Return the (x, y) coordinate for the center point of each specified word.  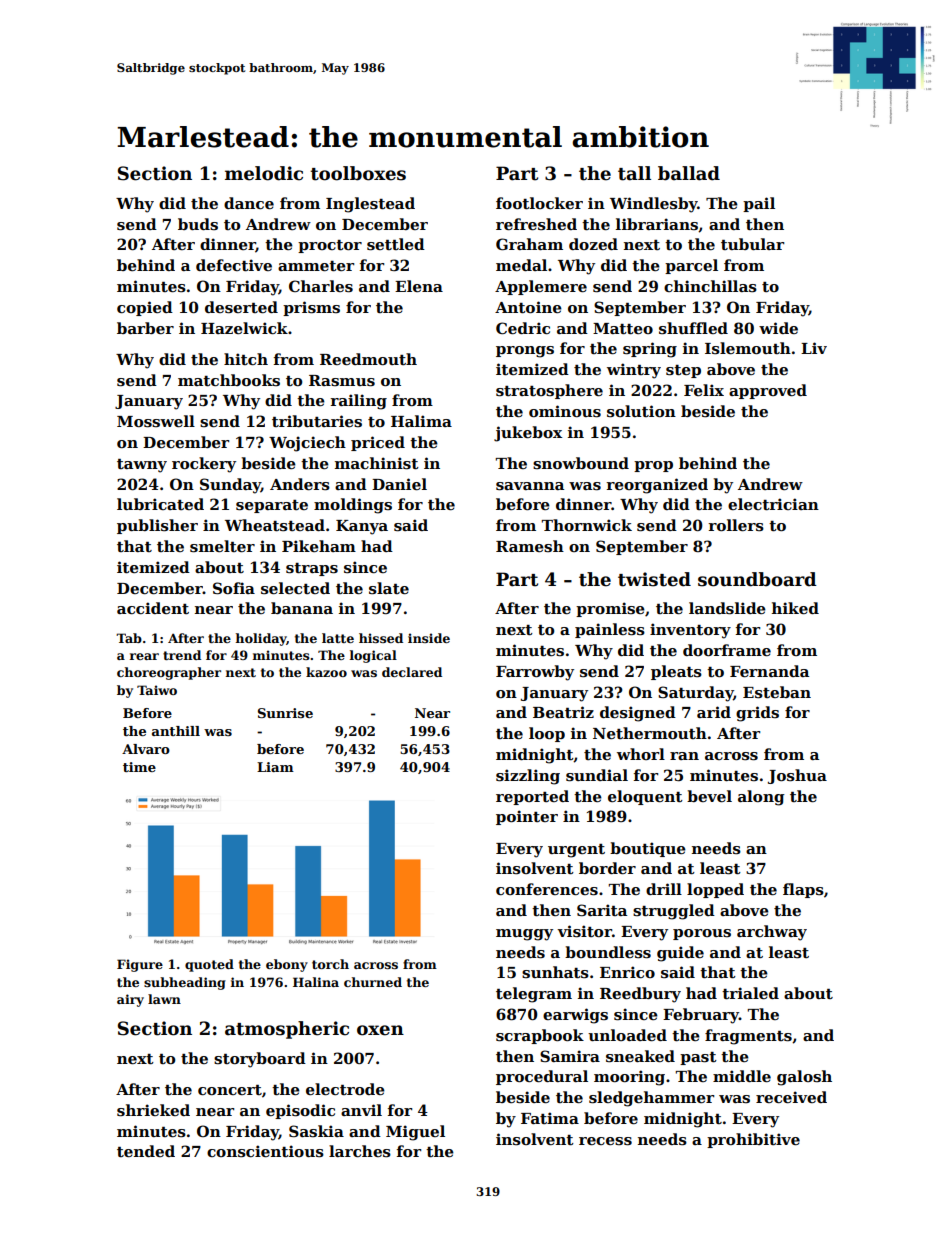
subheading (185, 983)
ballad (689, 173)
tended (146, 1151)
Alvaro (146, 749)
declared (412, 672)
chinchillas (710, 286)
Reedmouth (368, 359)
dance (249, 203)
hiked (795, 608)
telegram (534, 995)
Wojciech (307, 444)
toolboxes (358, 173)
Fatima (550, 1118)
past (698, 1058)
